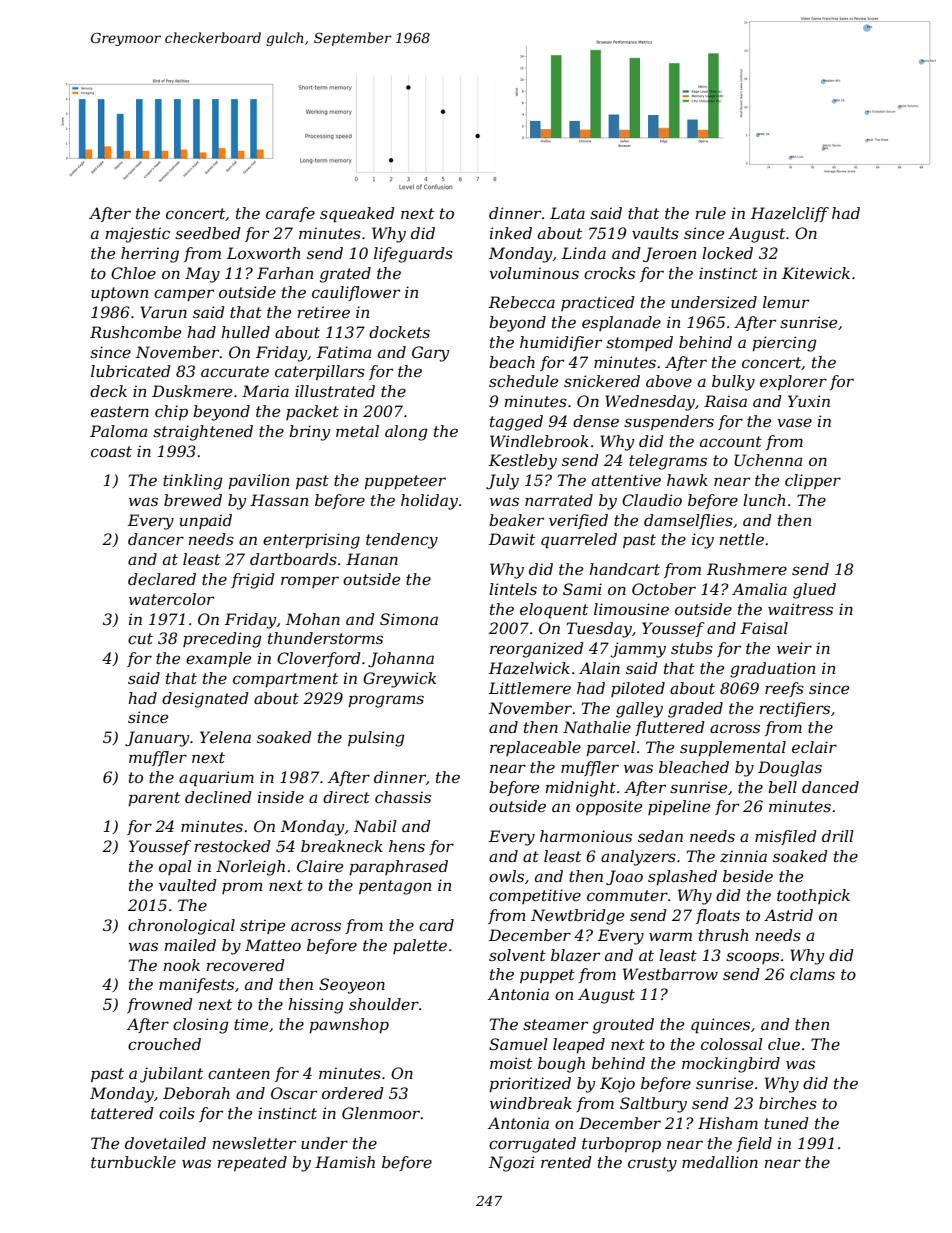 Image resolution: width=952 pixels, height=1233 pixels. What do you see at coordinates (205, 700) in the screenshot?
I see `designated` at bounding box center [205, 700].
